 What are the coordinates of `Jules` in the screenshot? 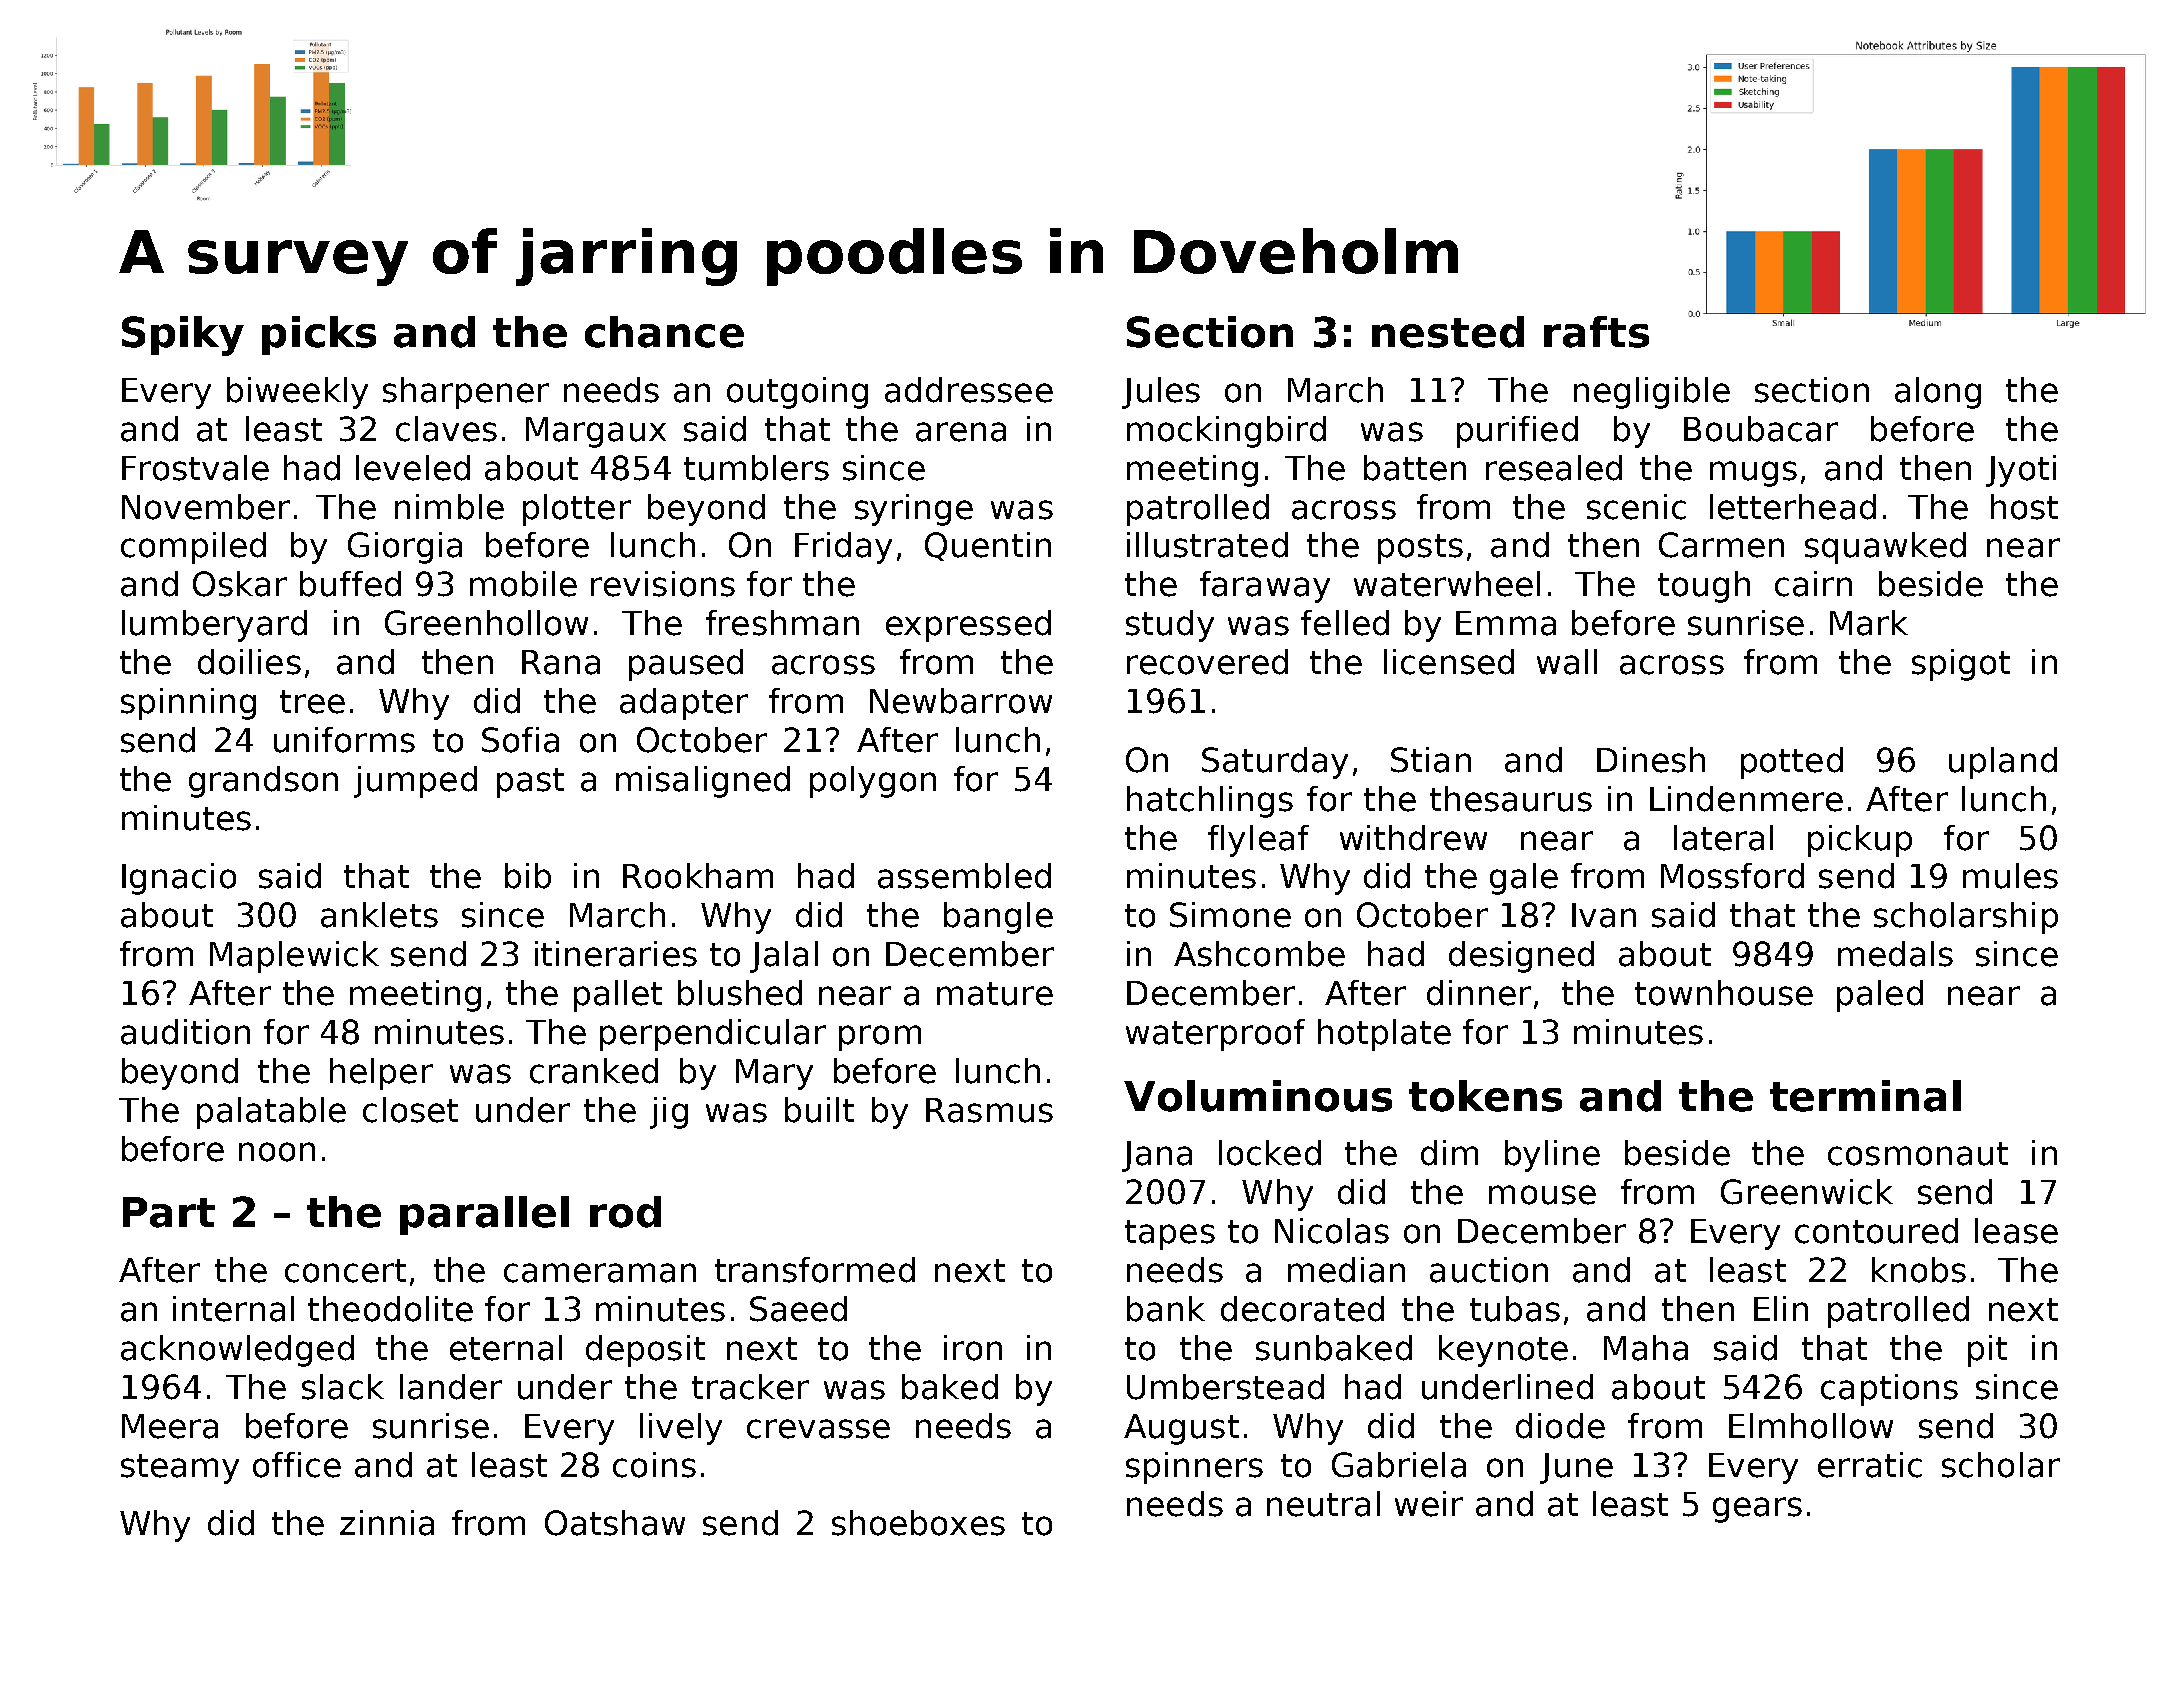 It's located at (1161, 393).
